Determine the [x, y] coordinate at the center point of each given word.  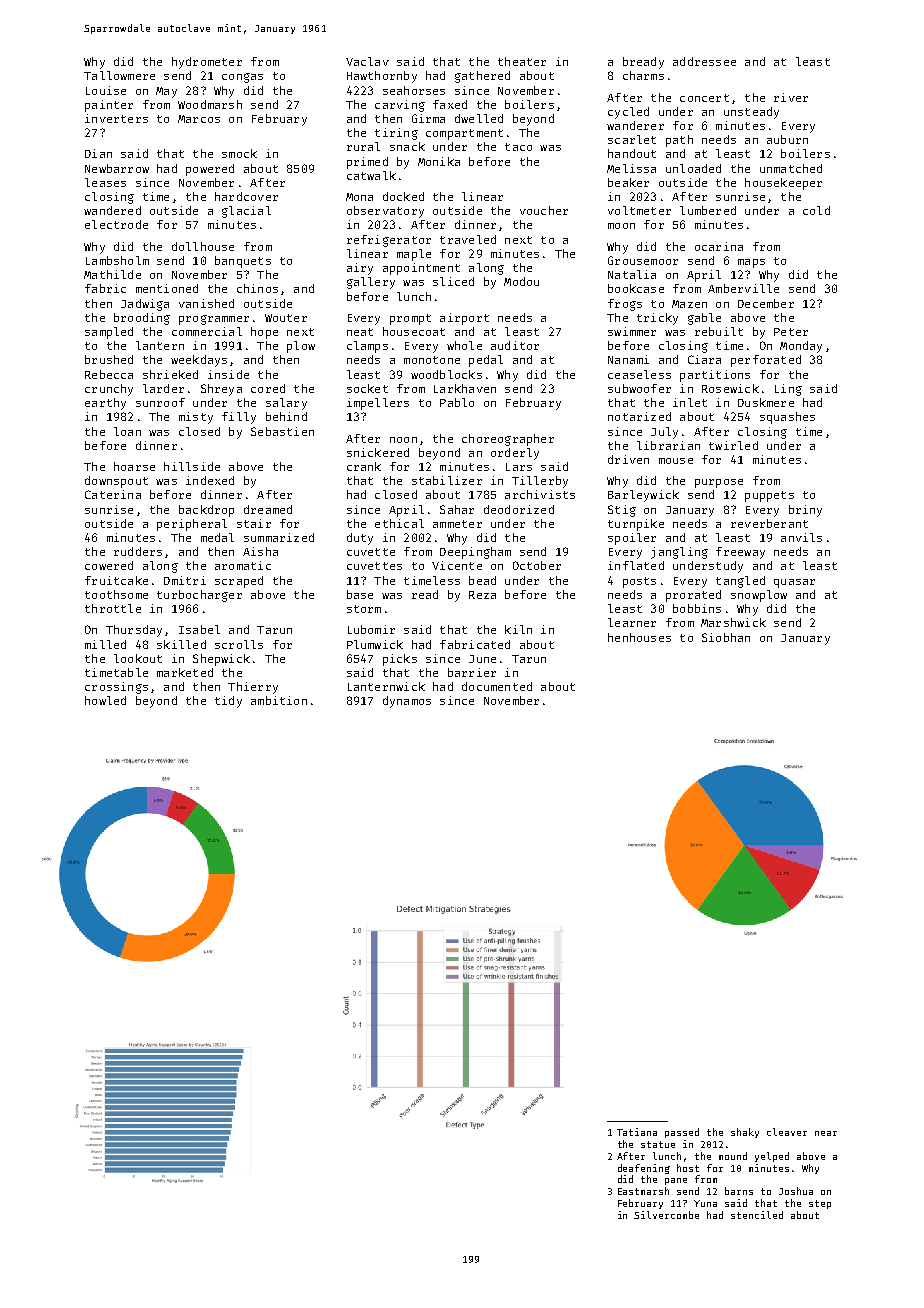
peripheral [192, 525]
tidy [228, 702]
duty [360, 539]
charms [643, 75]
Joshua [796, 1191]
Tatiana [637, 1132]
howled [105, 700]
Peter [791, 332]
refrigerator [389, 241]
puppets [769, 496]
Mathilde [112, 274]
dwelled [479, 118]
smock [239, 153]
